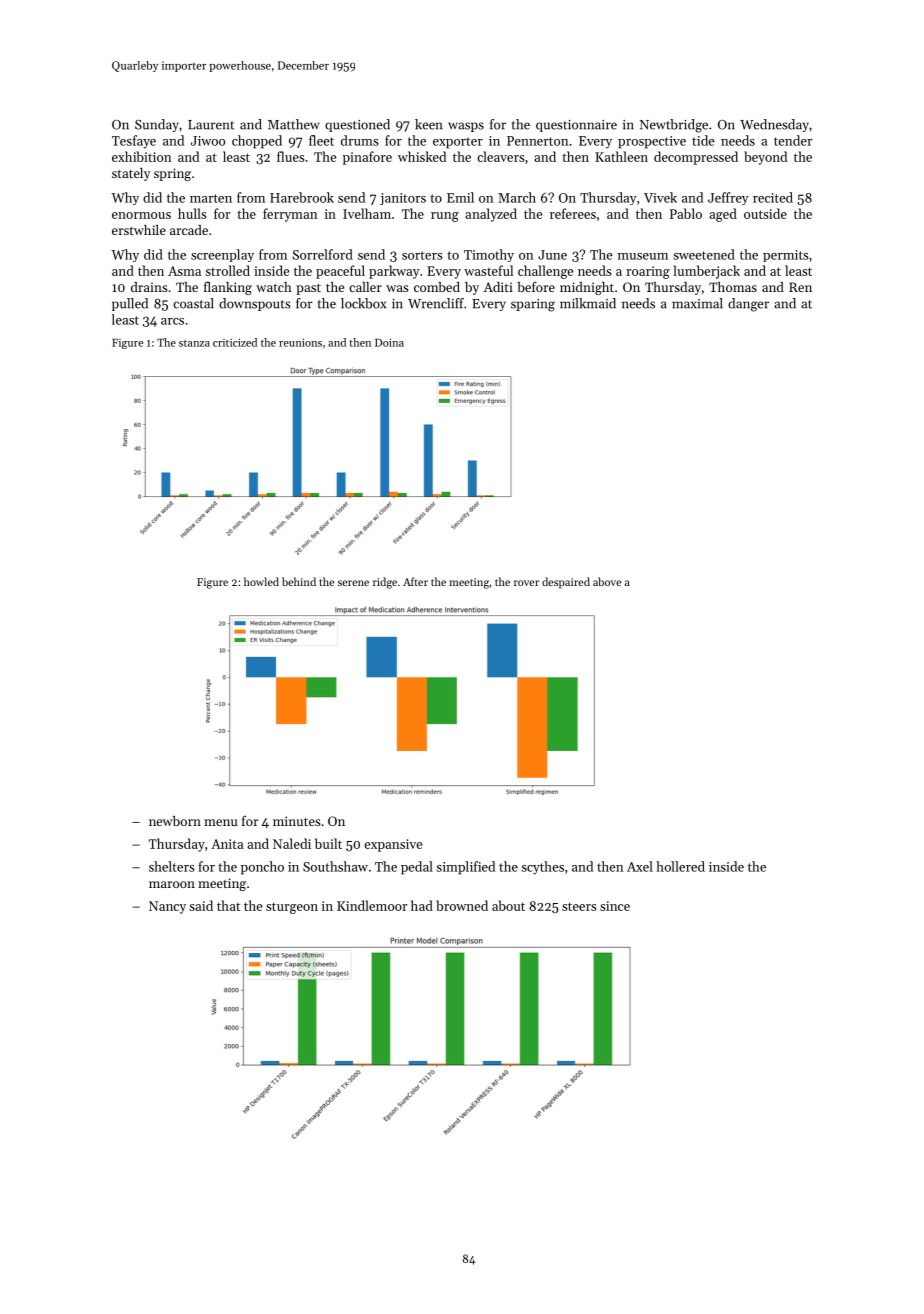  Describe the element at coordinates (652, 142) in the image. I see `prospective` at that location.
